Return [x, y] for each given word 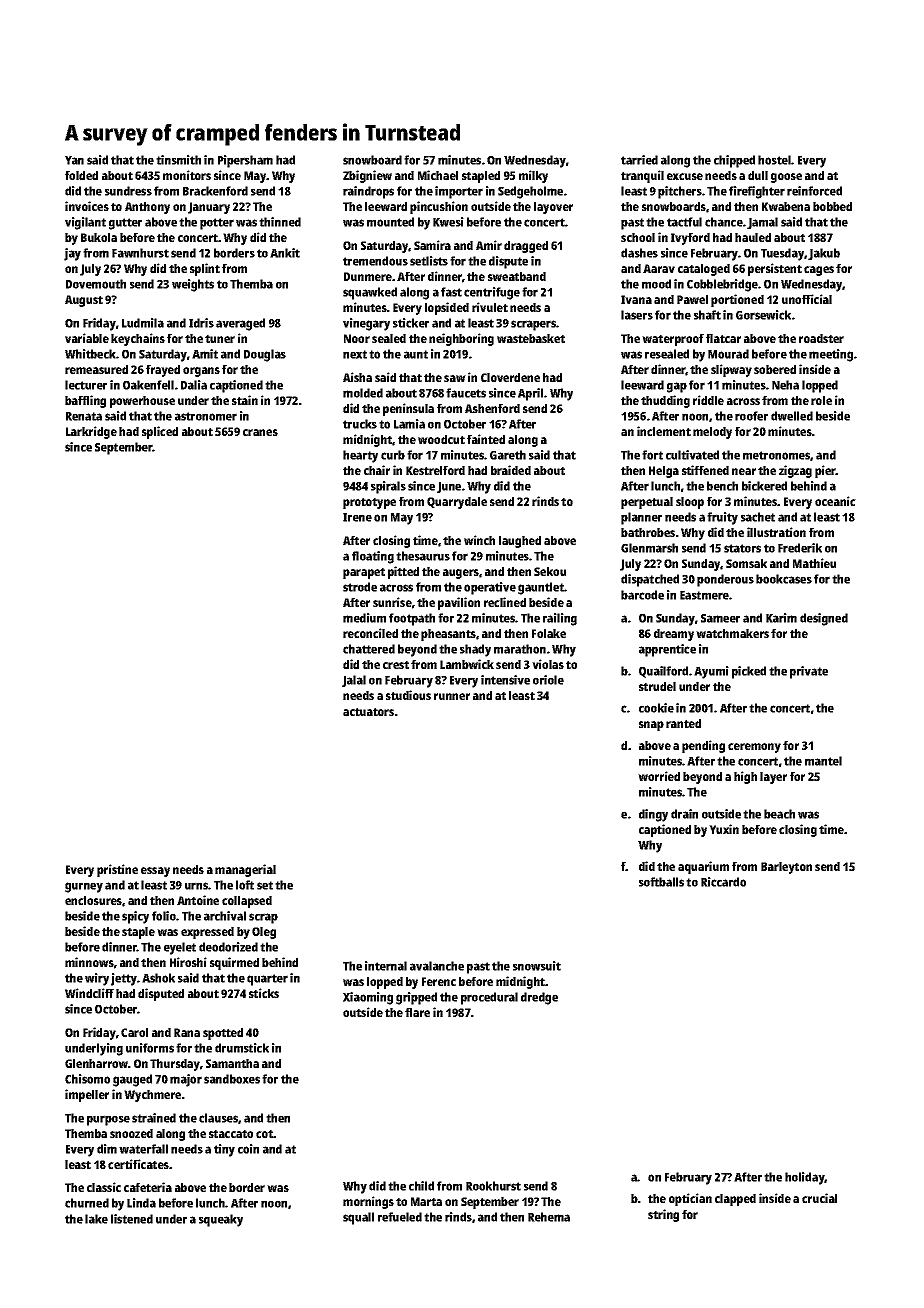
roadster [821, 338]
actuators [368, 712]
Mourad [728, 354]
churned [87, 1203]
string [663, 1215]
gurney [84, 887]
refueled [400, 1217]
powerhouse [142, 402]
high [745, 777]
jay [72, 254]
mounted [390, 222]
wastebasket [531, 338]
